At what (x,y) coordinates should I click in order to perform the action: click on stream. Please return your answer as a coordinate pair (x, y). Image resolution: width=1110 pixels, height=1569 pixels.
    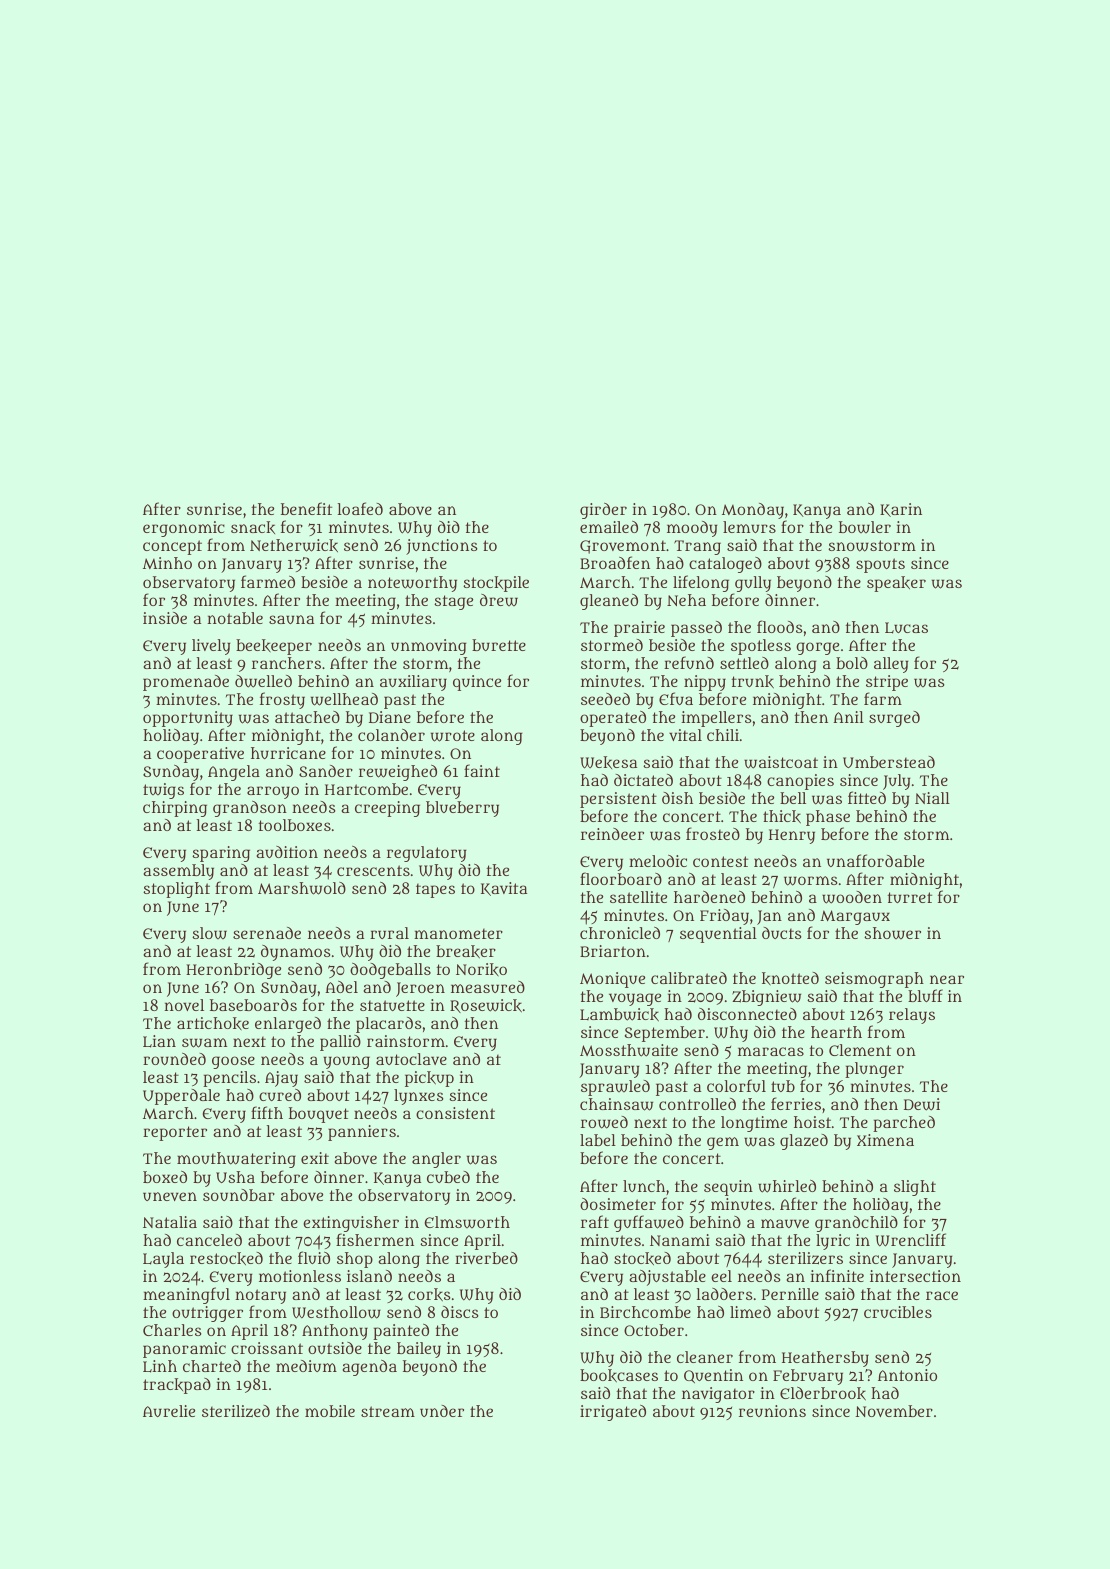
    Looking at the image, I should click on (388, 1411).
